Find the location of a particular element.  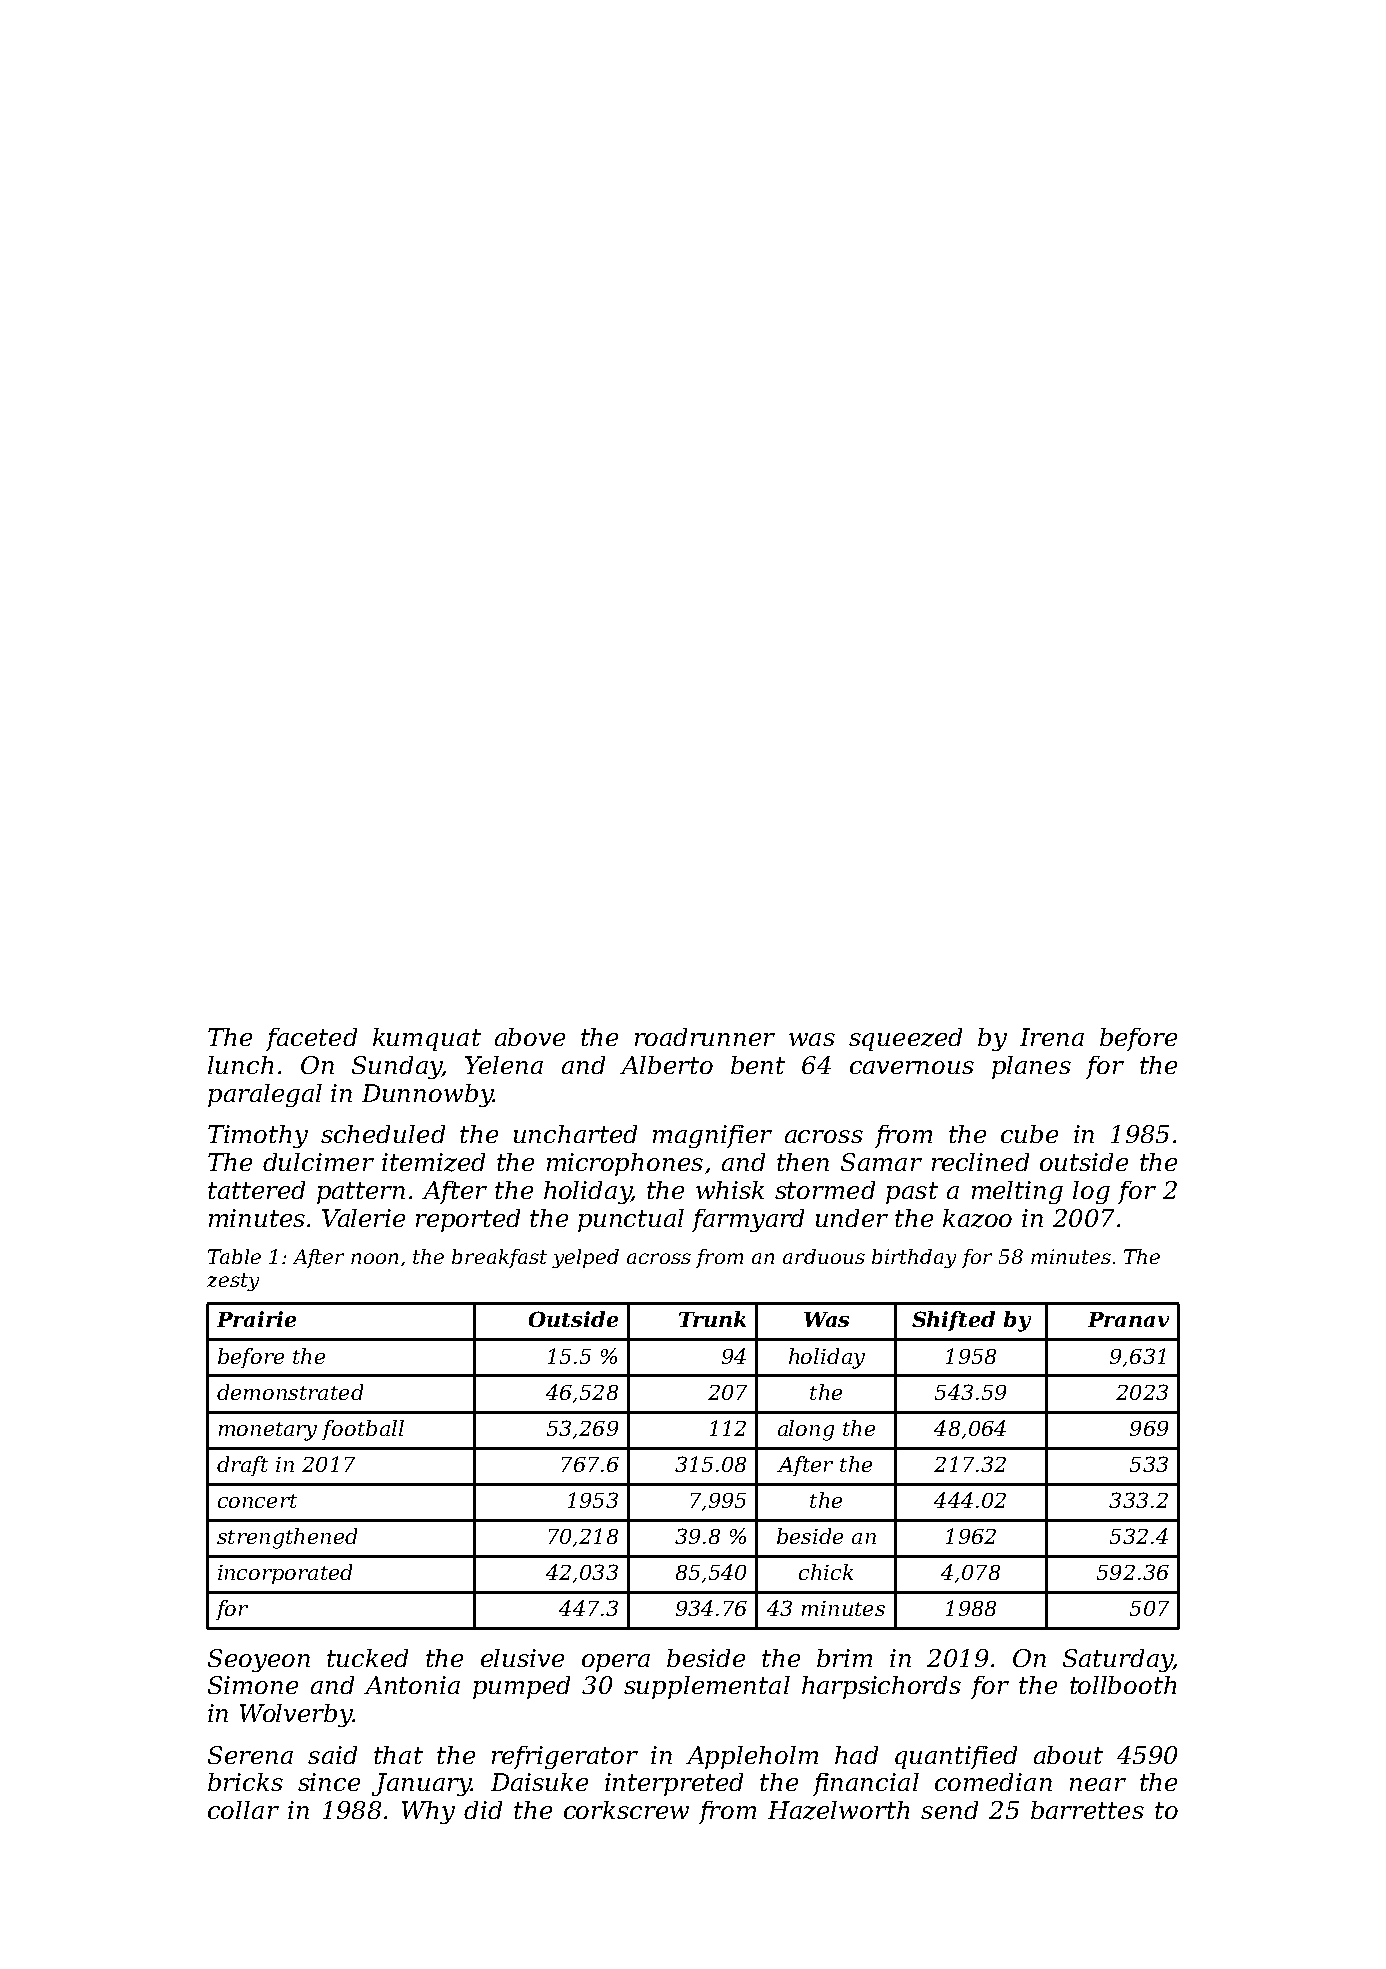

kazoo is located at coordinates (977, 1218).
